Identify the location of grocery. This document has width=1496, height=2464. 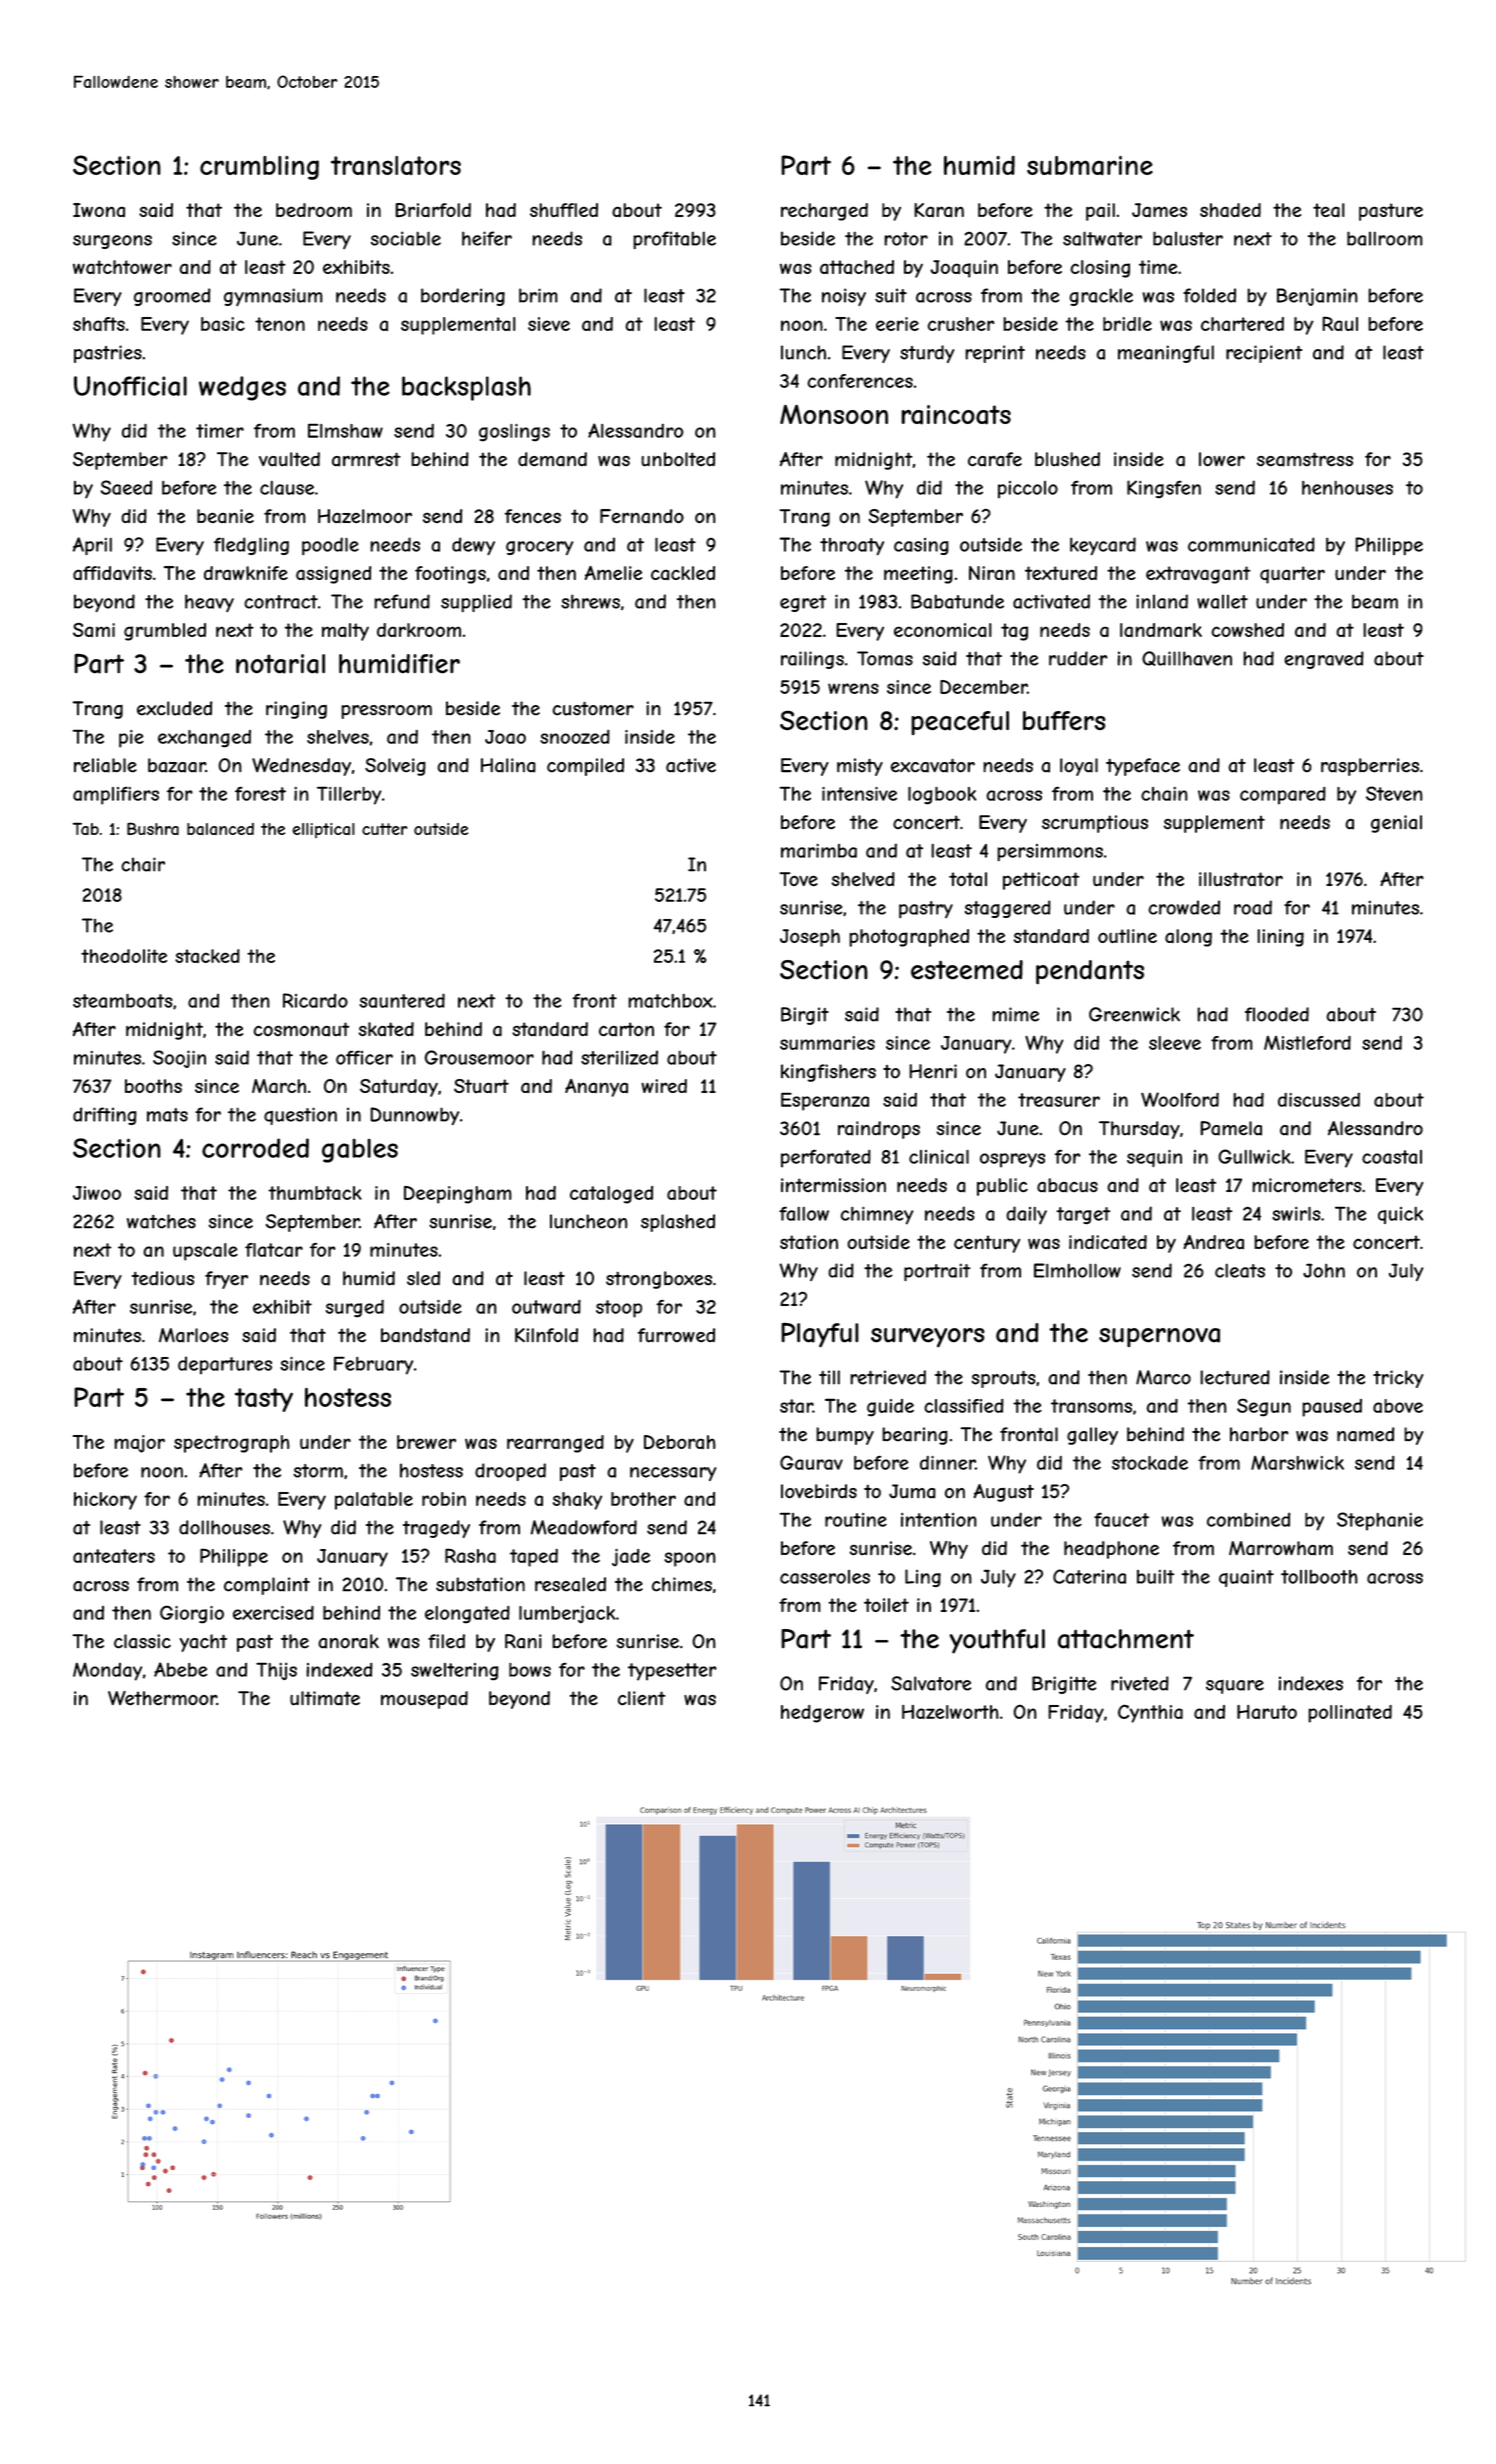
(539, 548).
